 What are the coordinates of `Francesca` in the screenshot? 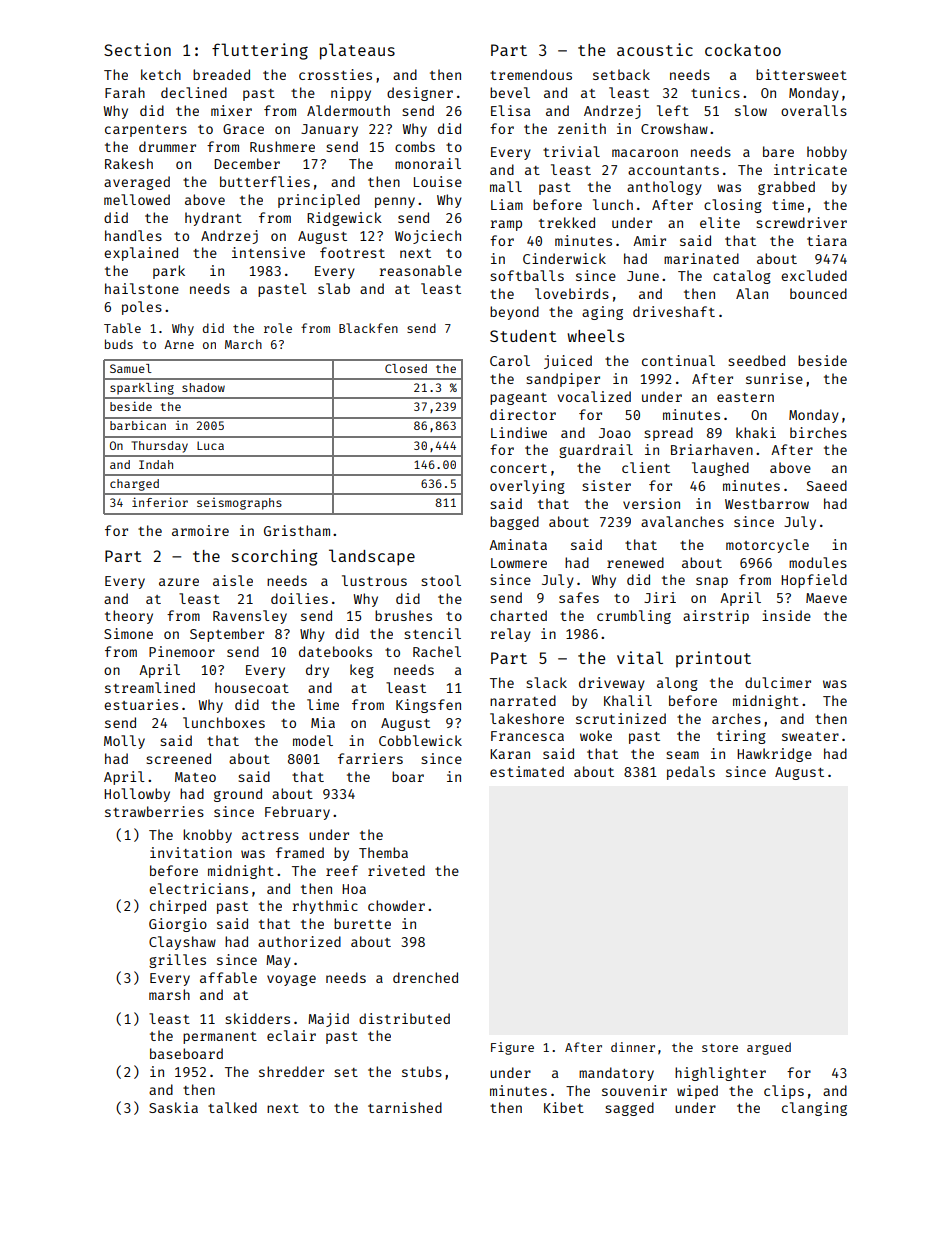 It's located at (527, 736).
